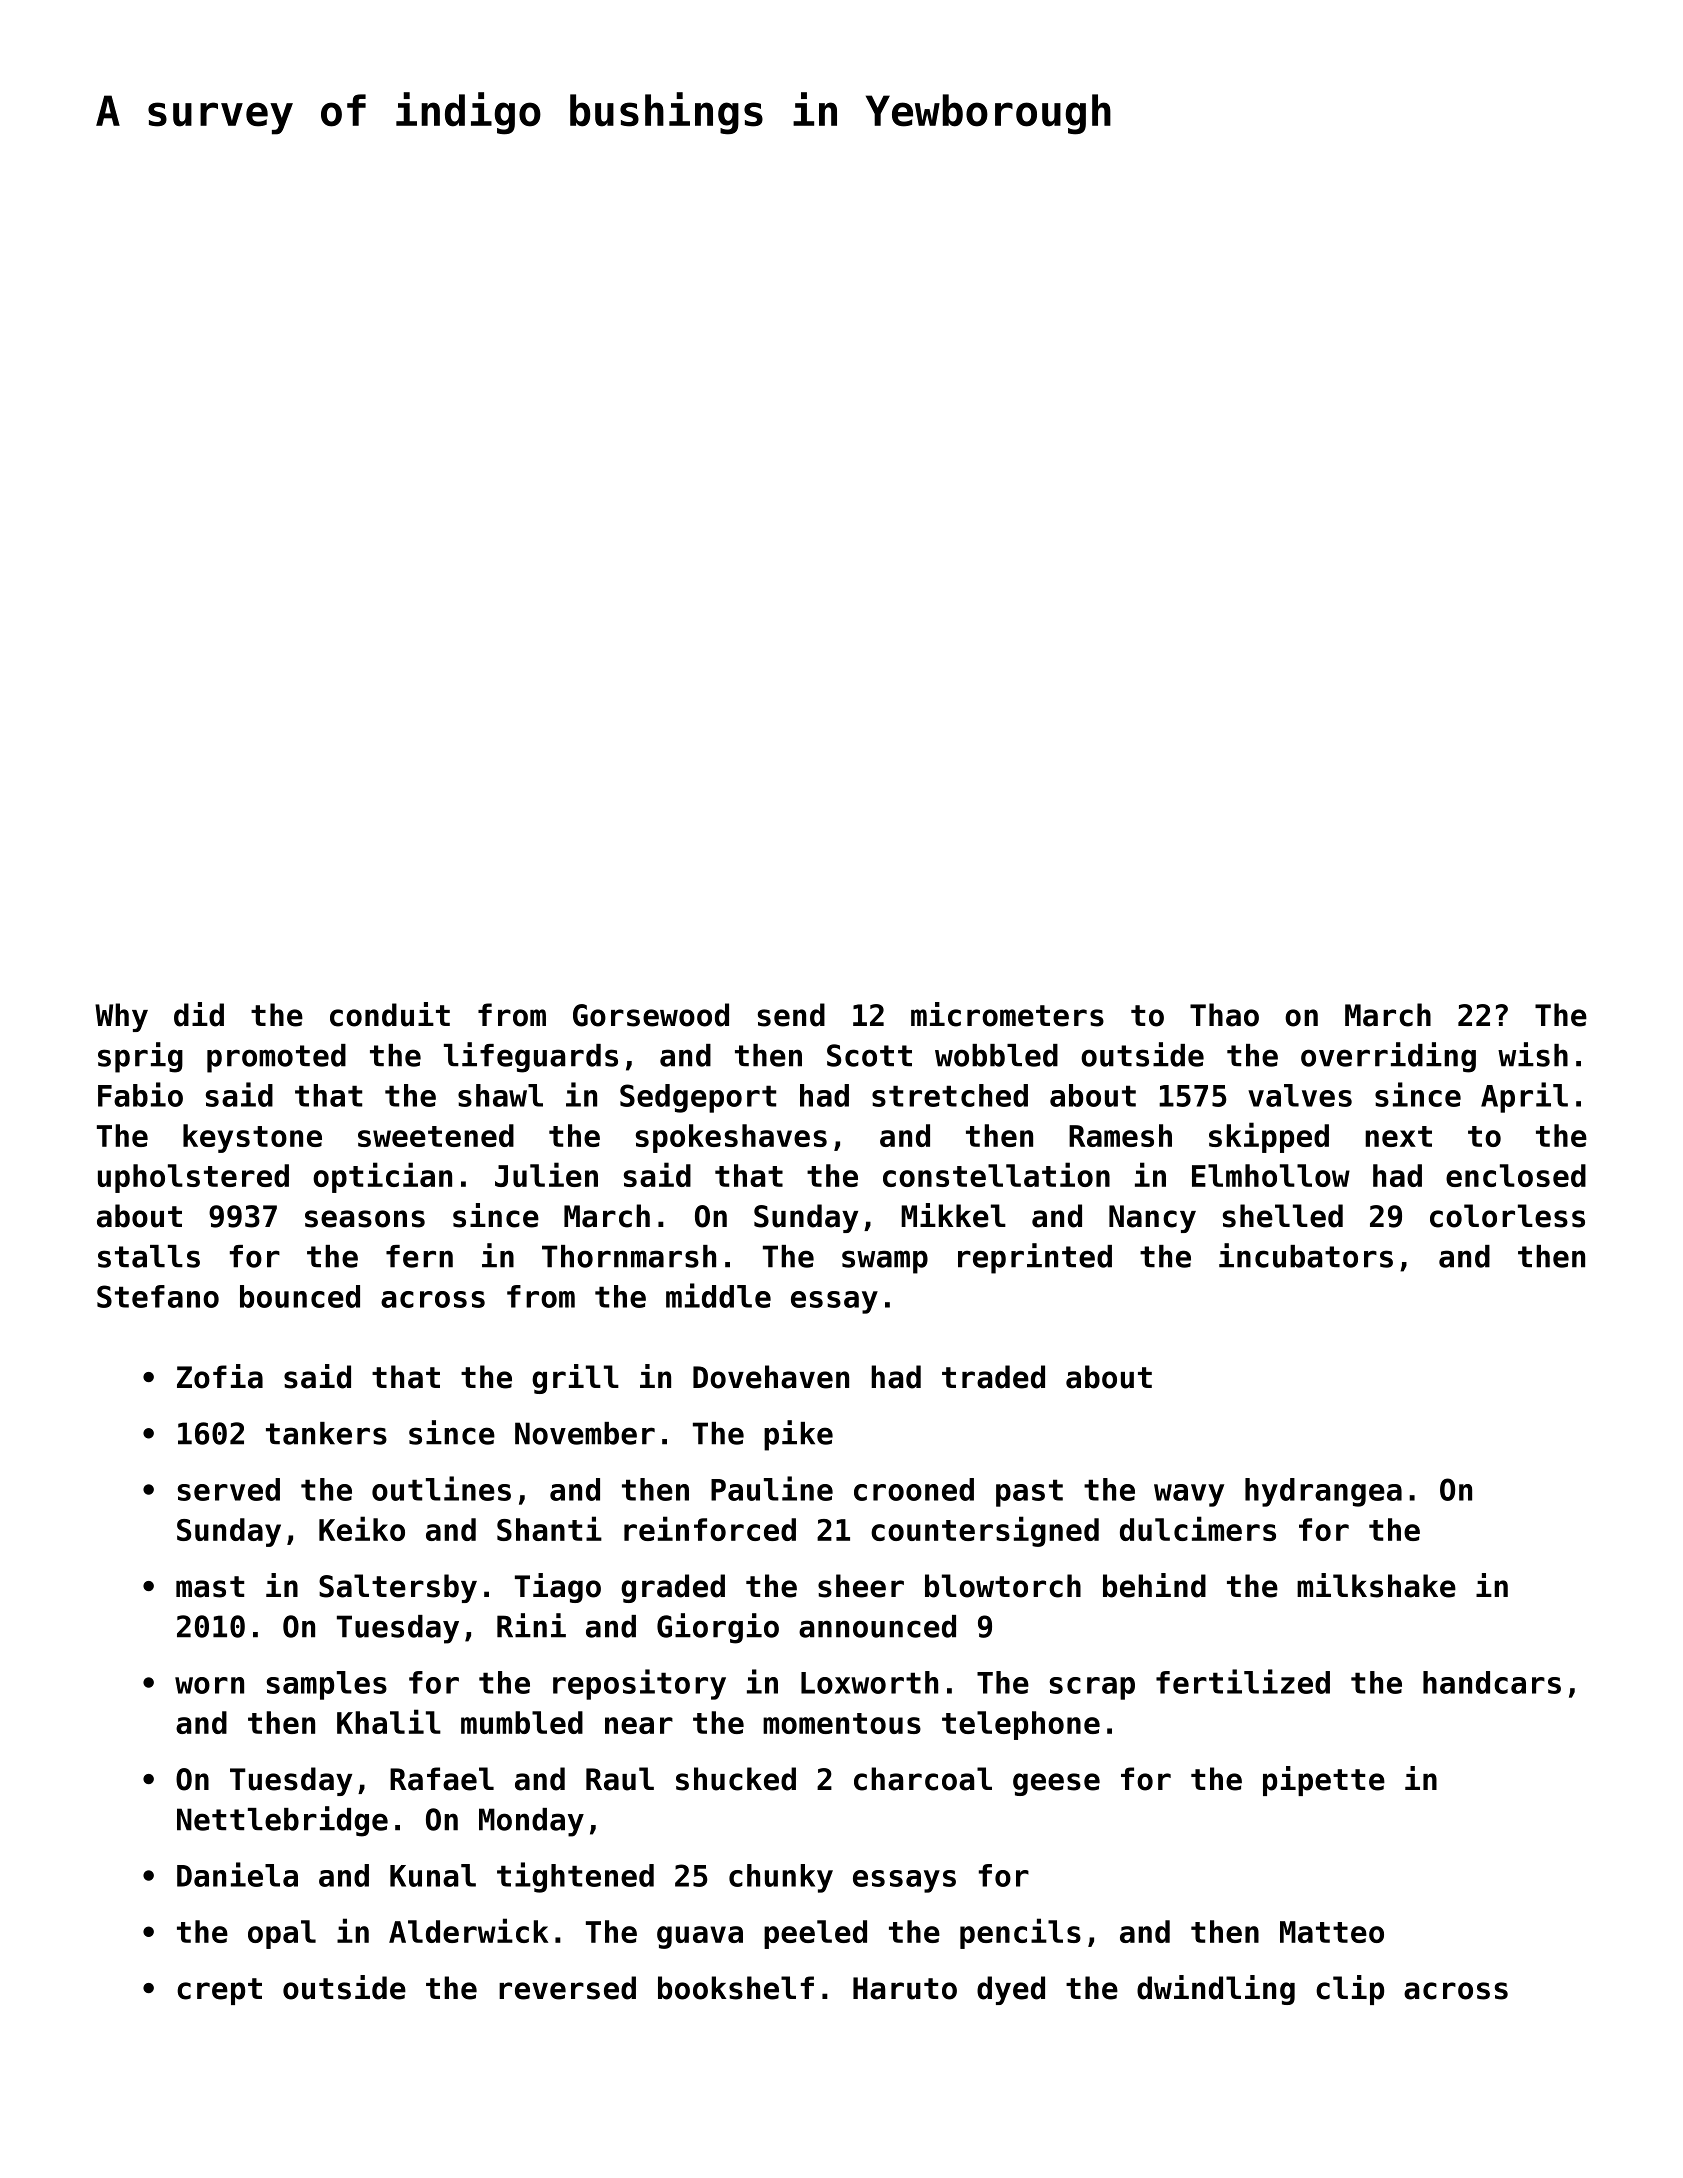  What do you see at coordinates (993, 1377) in the screenshot?
I see `traded` at bounding box center [993, 1377].
